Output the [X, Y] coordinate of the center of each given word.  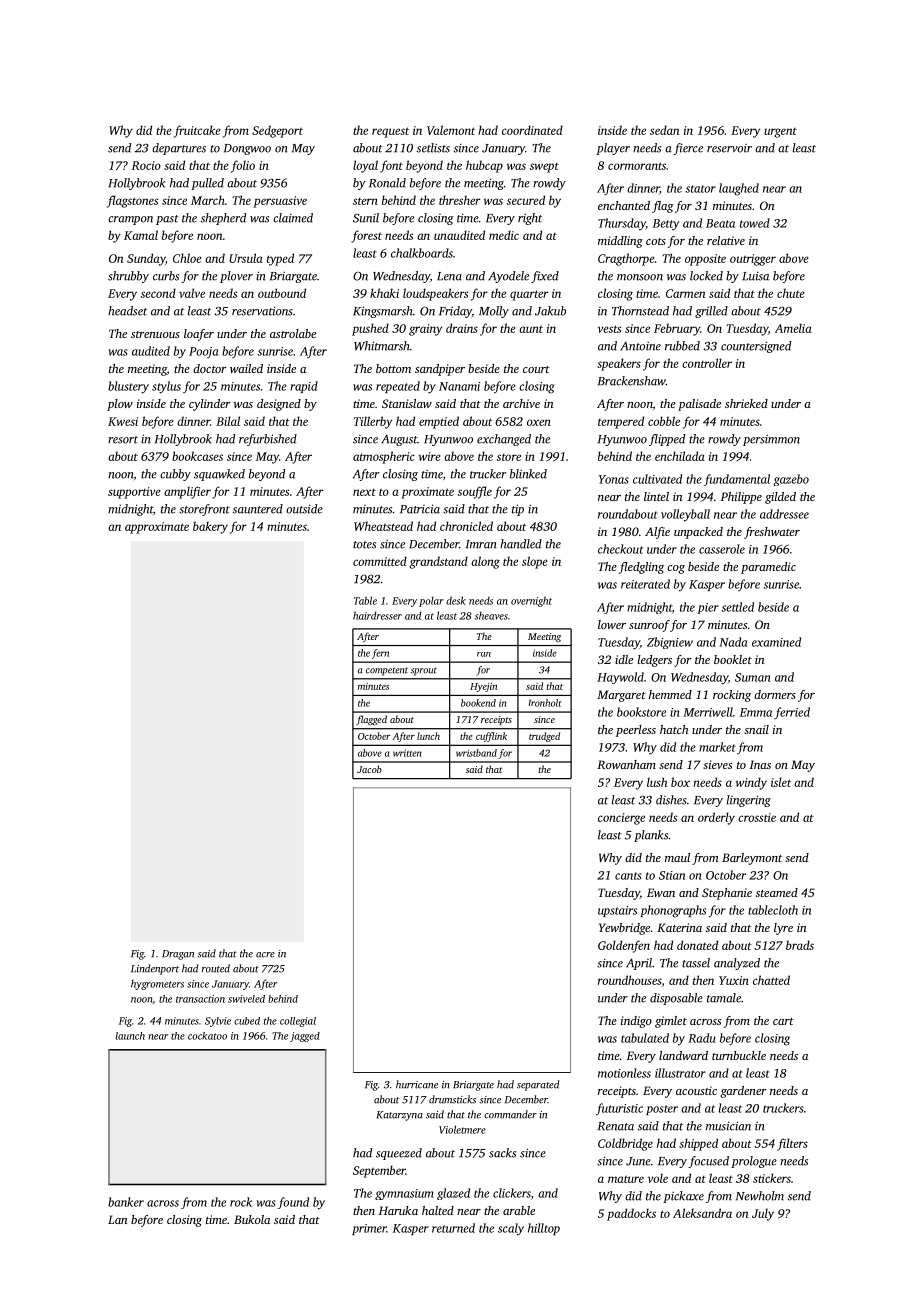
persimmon [771, 440]
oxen [539, 422]
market [717, 747]
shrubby [128, 277]
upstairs [617, 911]
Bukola [252, 1219]
